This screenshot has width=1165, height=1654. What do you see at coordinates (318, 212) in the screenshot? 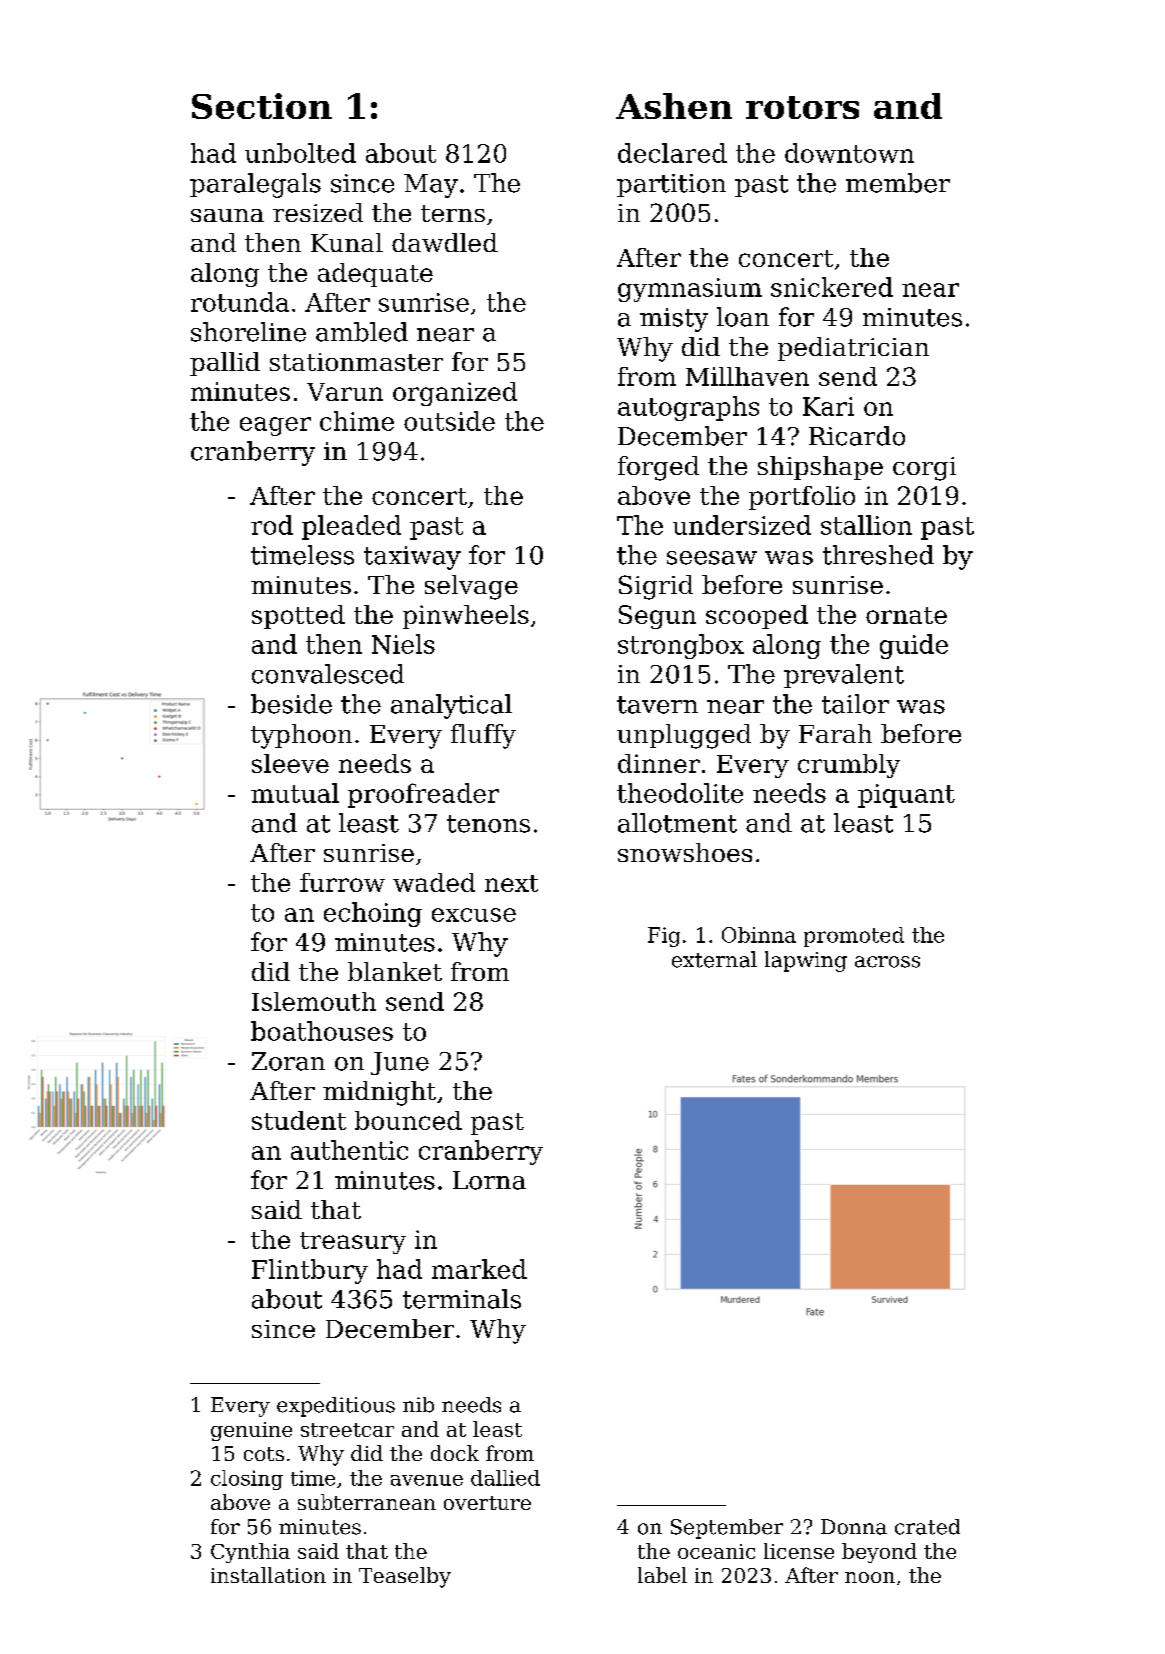
I see `resized` at bounding box center [318, 212].
